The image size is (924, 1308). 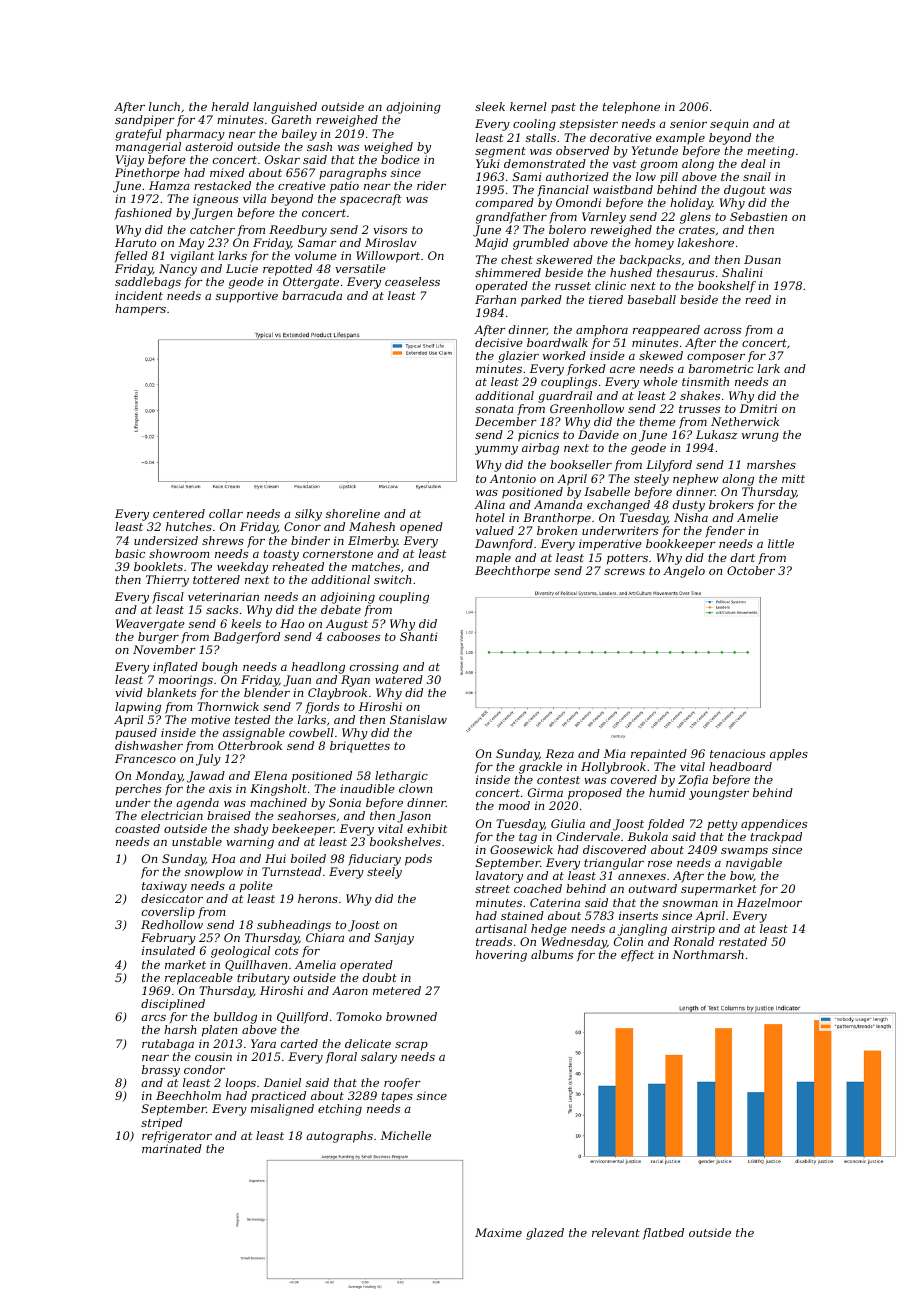 I want to click on Mia, so click(x=615, y=753).
